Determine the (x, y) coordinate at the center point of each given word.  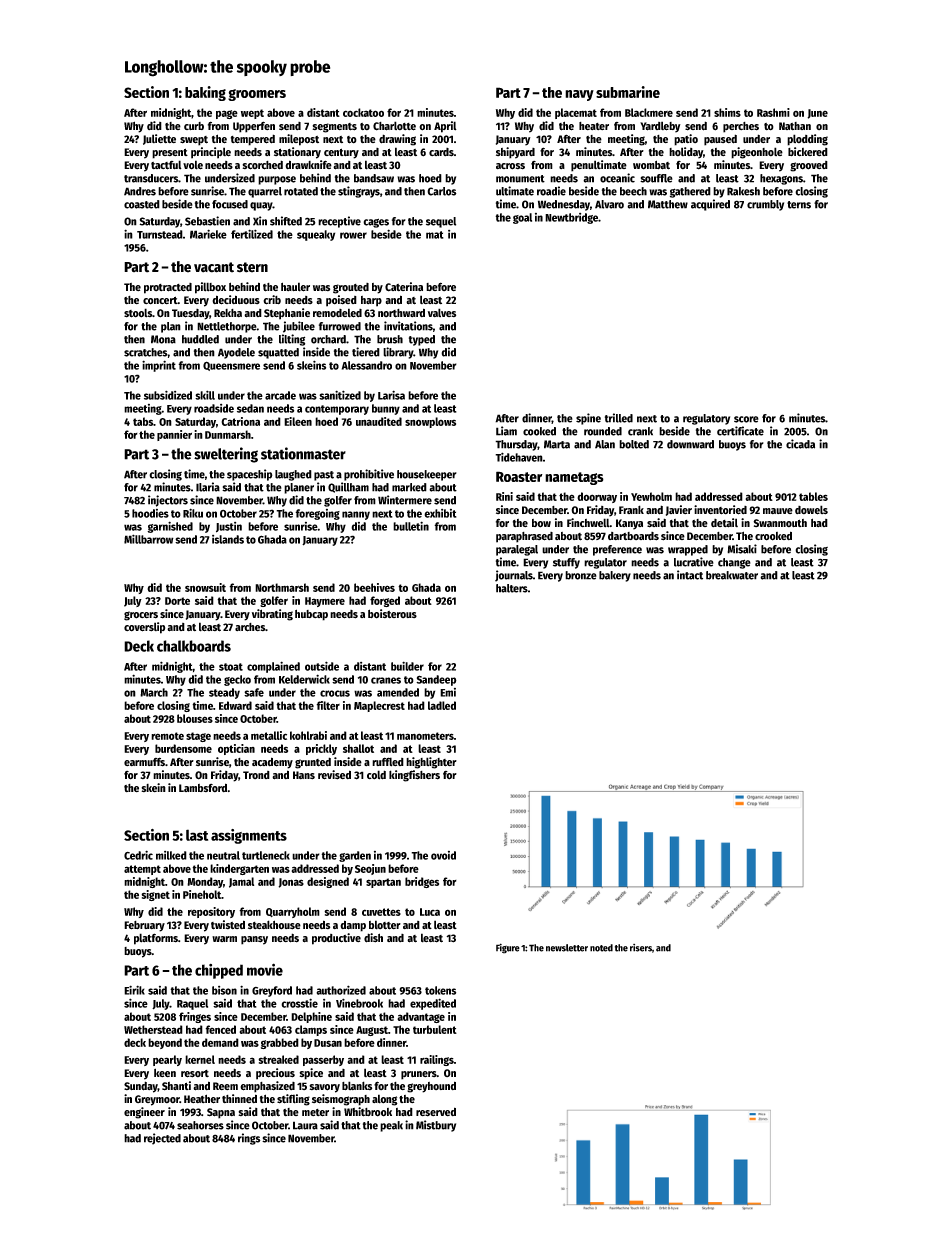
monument (520, 179)
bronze (581, 575)
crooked (773, 536)
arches (250, 627)
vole (193, 165)
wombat (651, 165)
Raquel (192, 1004)
